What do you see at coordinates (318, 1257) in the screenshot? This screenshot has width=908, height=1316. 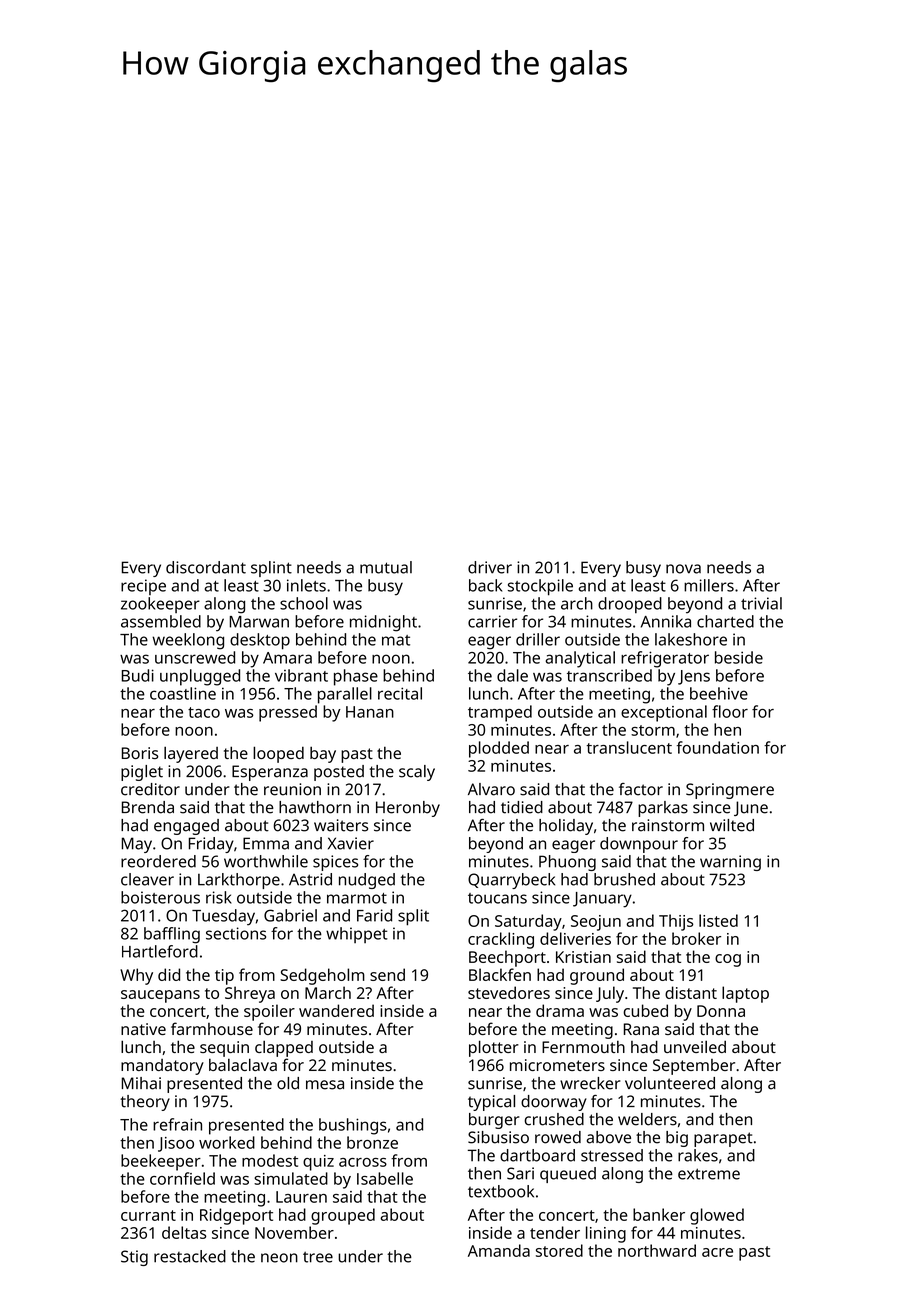 I see `tree` at bounding box center [318, 1257].
